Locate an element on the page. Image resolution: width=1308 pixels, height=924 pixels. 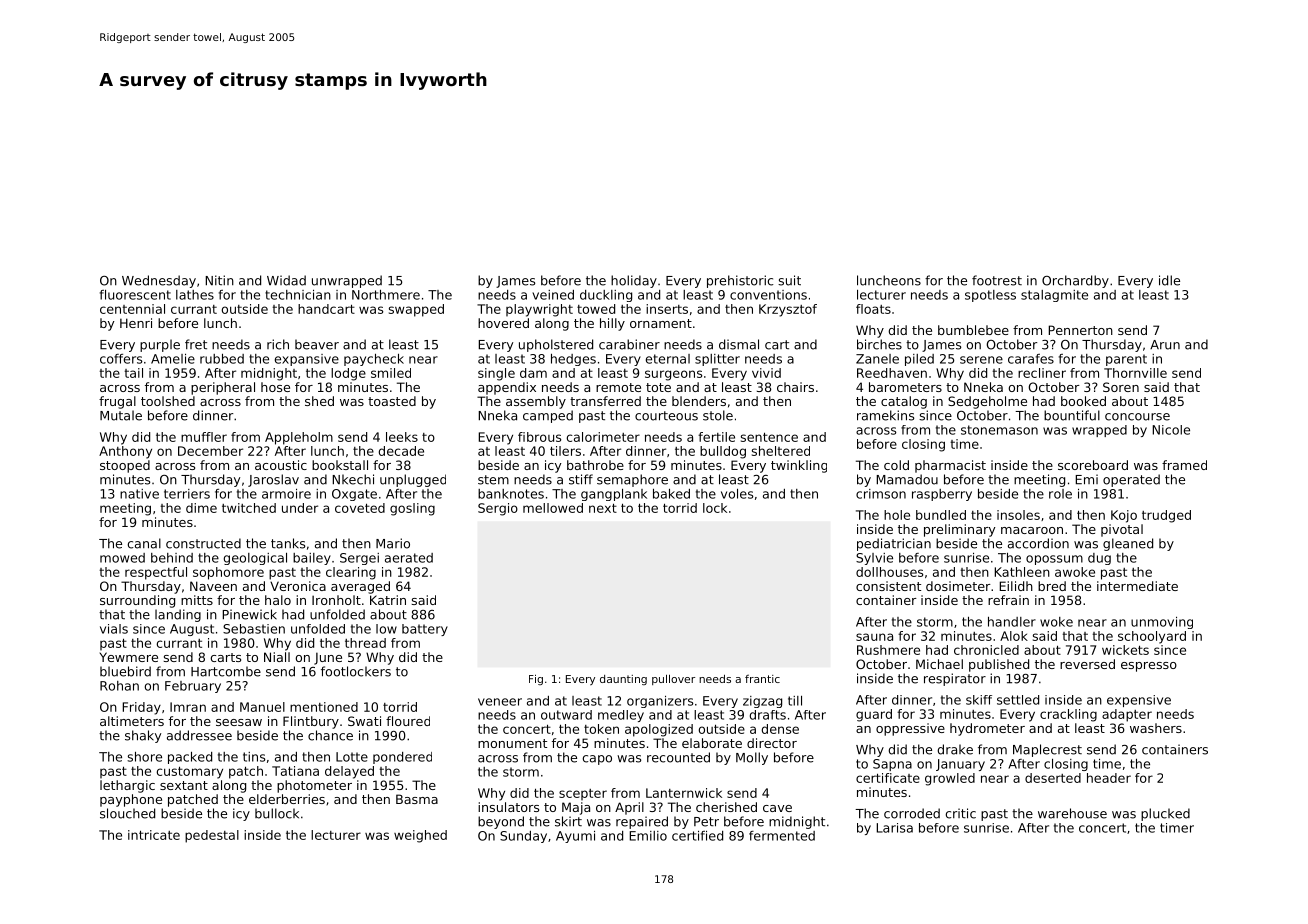
battery is located at coordinates (425, 630).
